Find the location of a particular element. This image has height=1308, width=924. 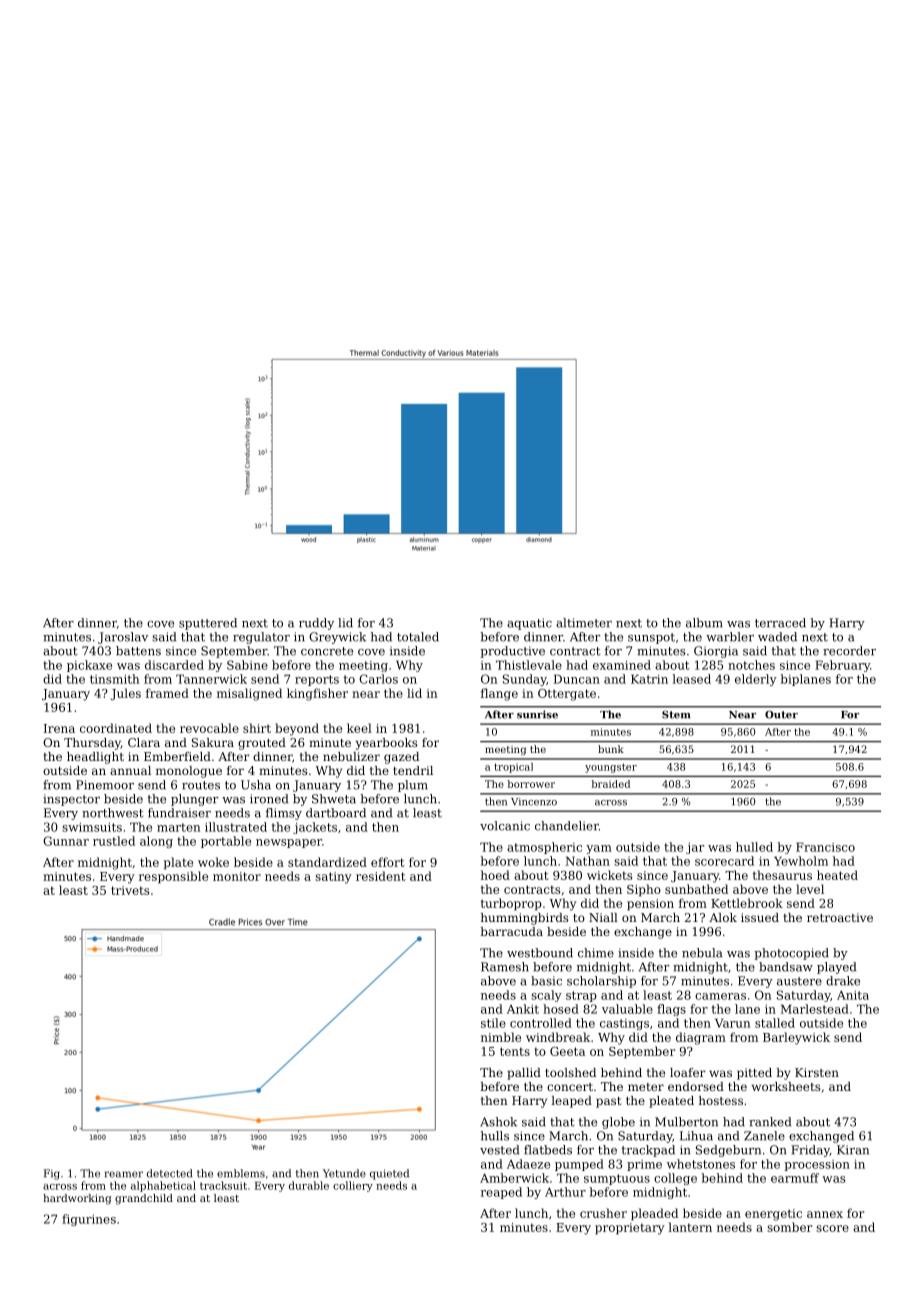

resident is located at coordinates (381, 876).
